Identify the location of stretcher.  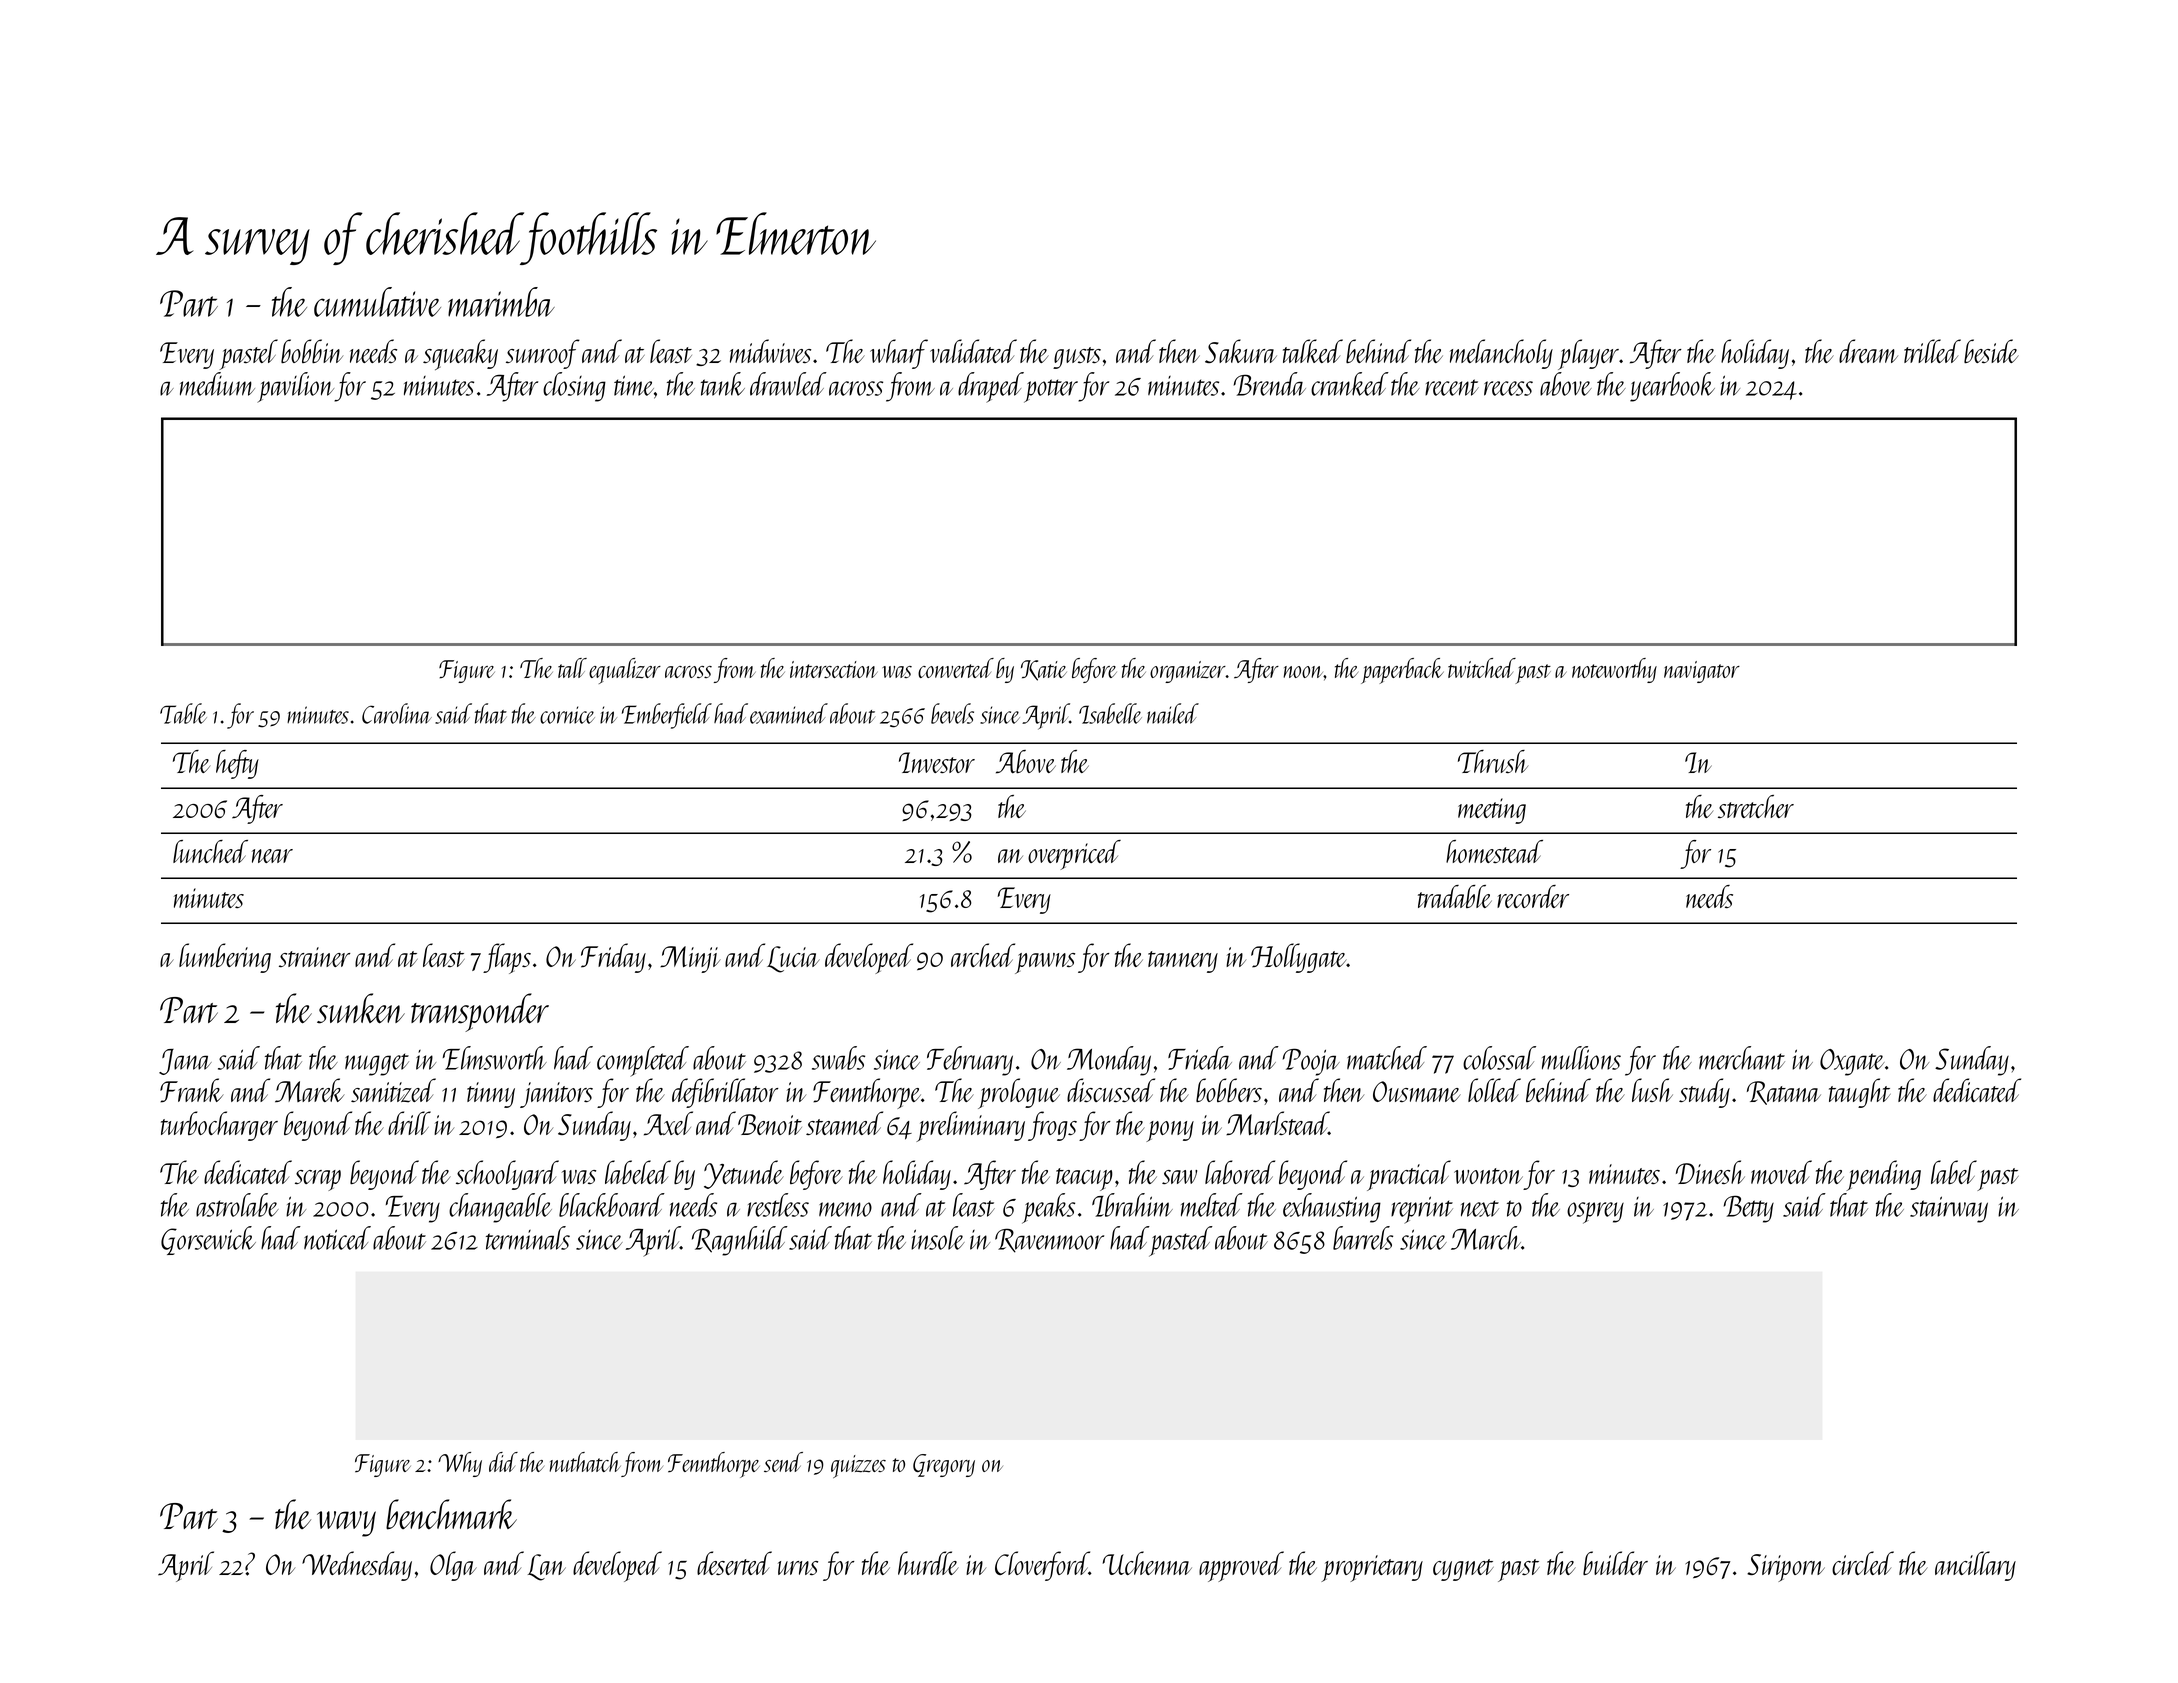
(1756, 806).
